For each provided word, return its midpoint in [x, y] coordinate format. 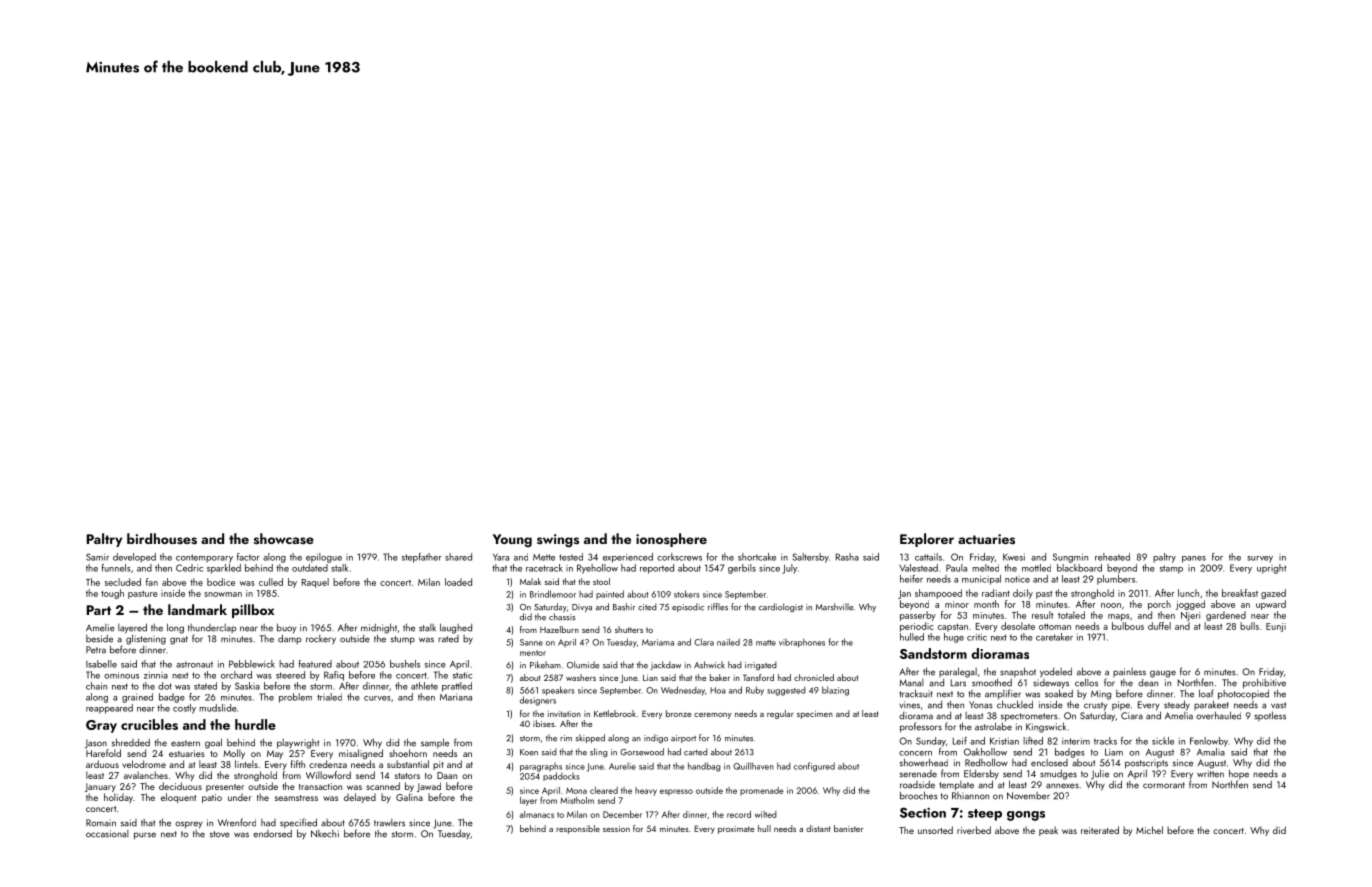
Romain [101, 823]
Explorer [927, 540]
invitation [564, 714]
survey [1260, 559]
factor [248, 557]
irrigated [761, 665]
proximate [736, 830]
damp [289, 639]
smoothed [992, 682]
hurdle [255, 724]
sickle [1163, 741]
